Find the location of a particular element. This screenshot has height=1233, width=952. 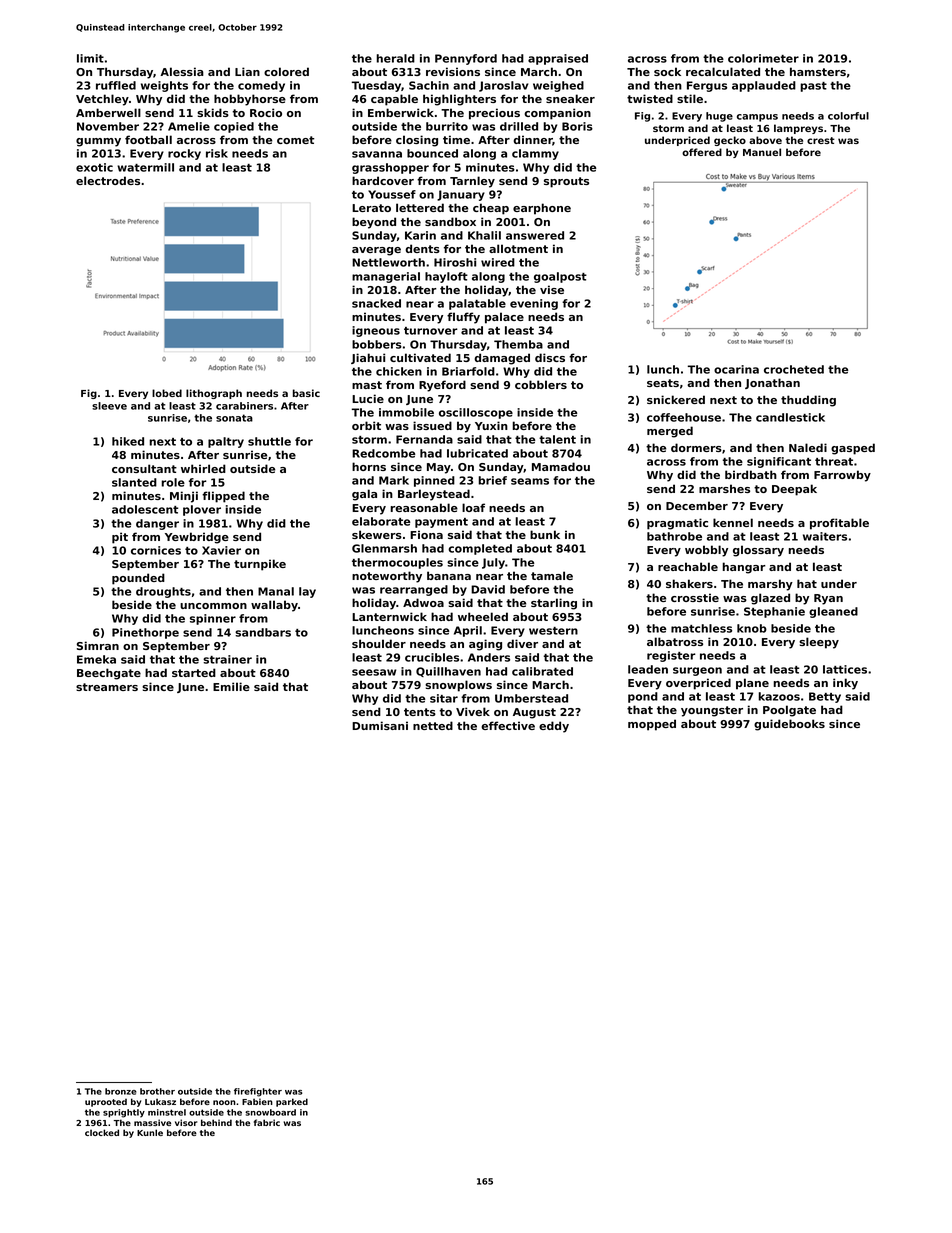

effective is located at coordinates (508, 725).
